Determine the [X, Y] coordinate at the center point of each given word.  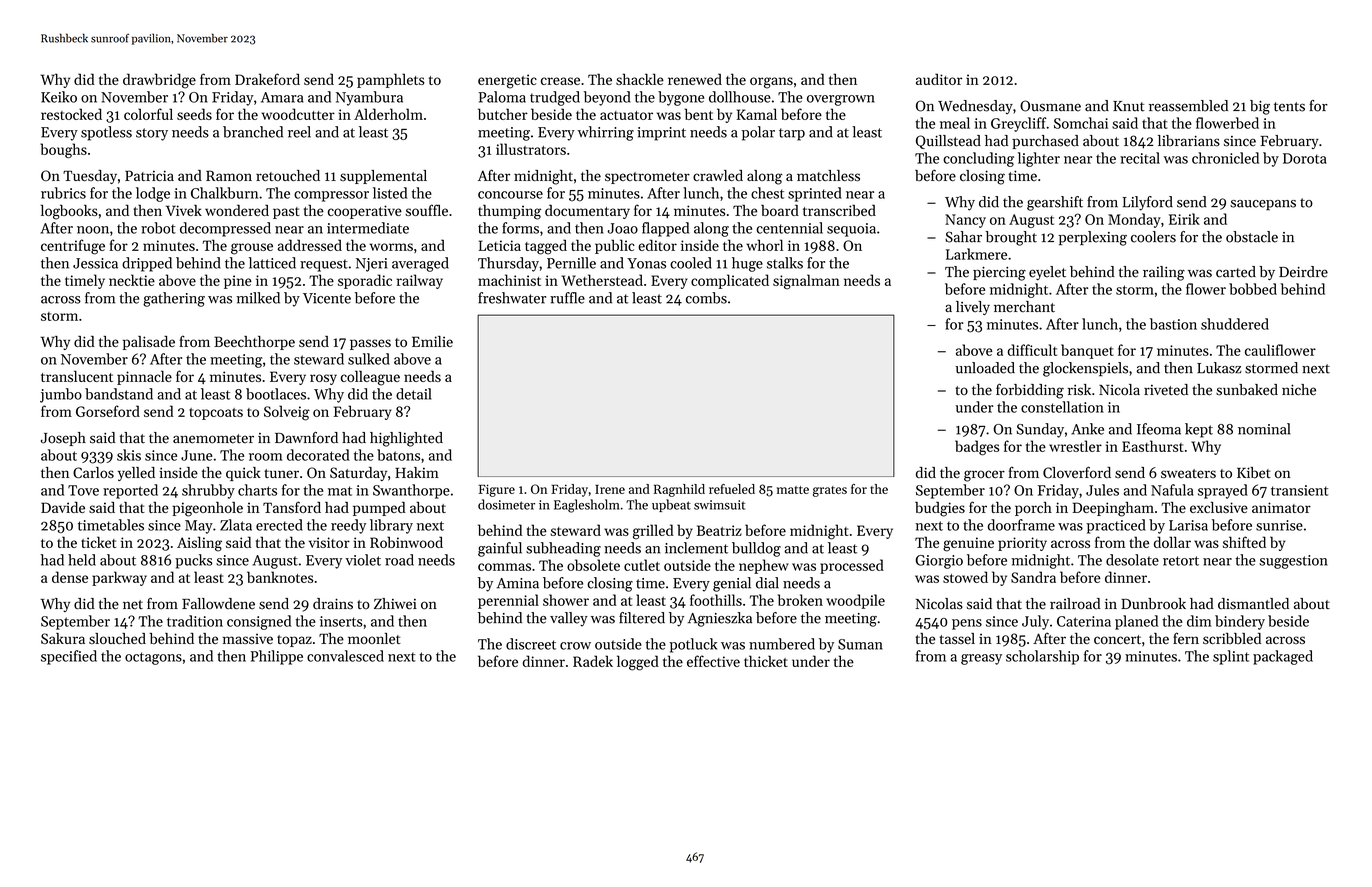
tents [1289, 107]
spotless [106, 133]
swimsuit [719, 505]
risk [1079, 390]
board [780, 210]
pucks [193, 561]
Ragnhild [679, 490]
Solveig [287, 413]
